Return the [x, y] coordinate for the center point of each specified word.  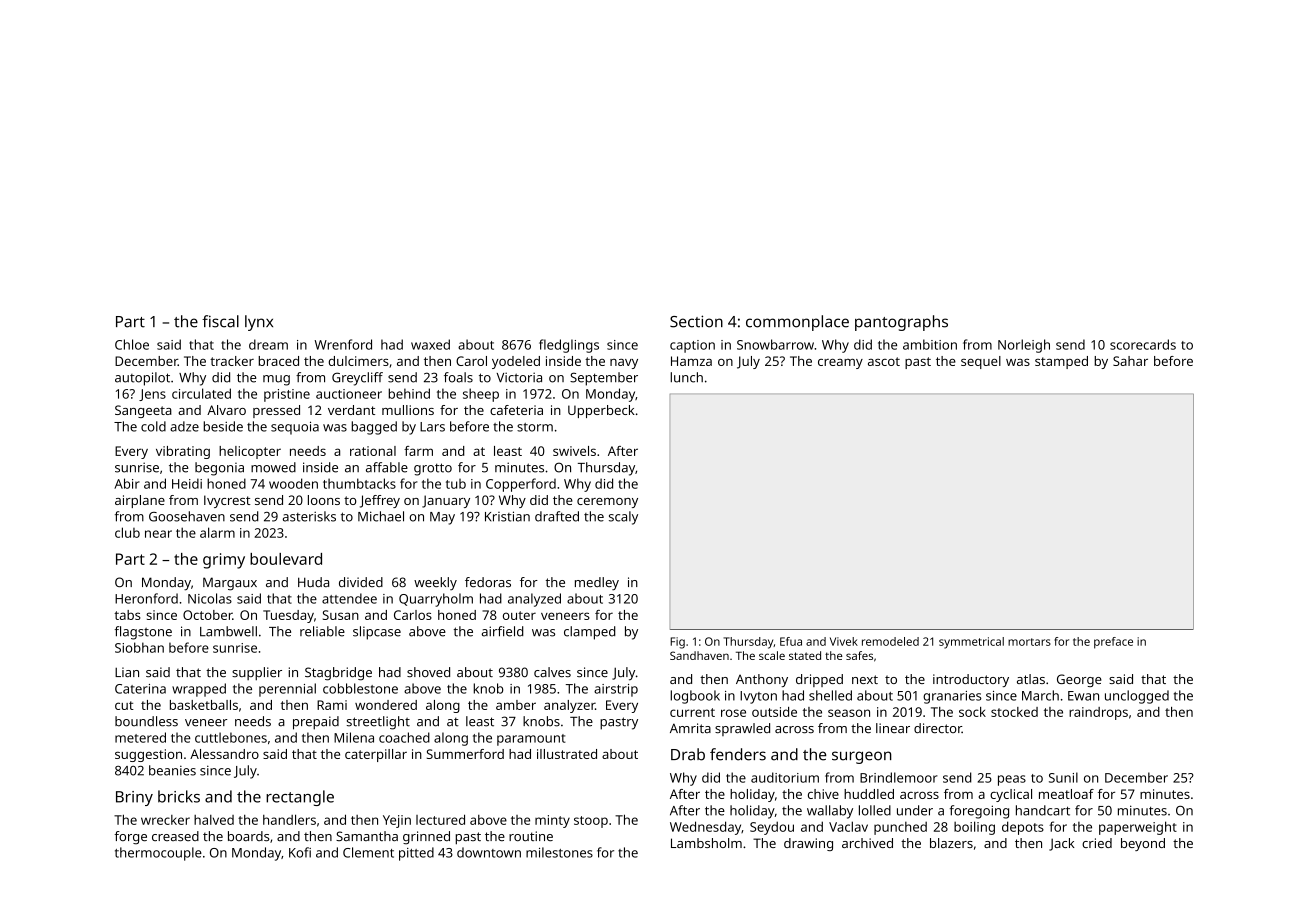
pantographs [901, 323]
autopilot [142, 379]
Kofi [300, 852]
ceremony [607, 503]
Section [696, 321]
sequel [981, 362]
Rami [332, 705]
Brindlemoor [899, 777]
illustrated [567, 754]
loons [324, 500]
